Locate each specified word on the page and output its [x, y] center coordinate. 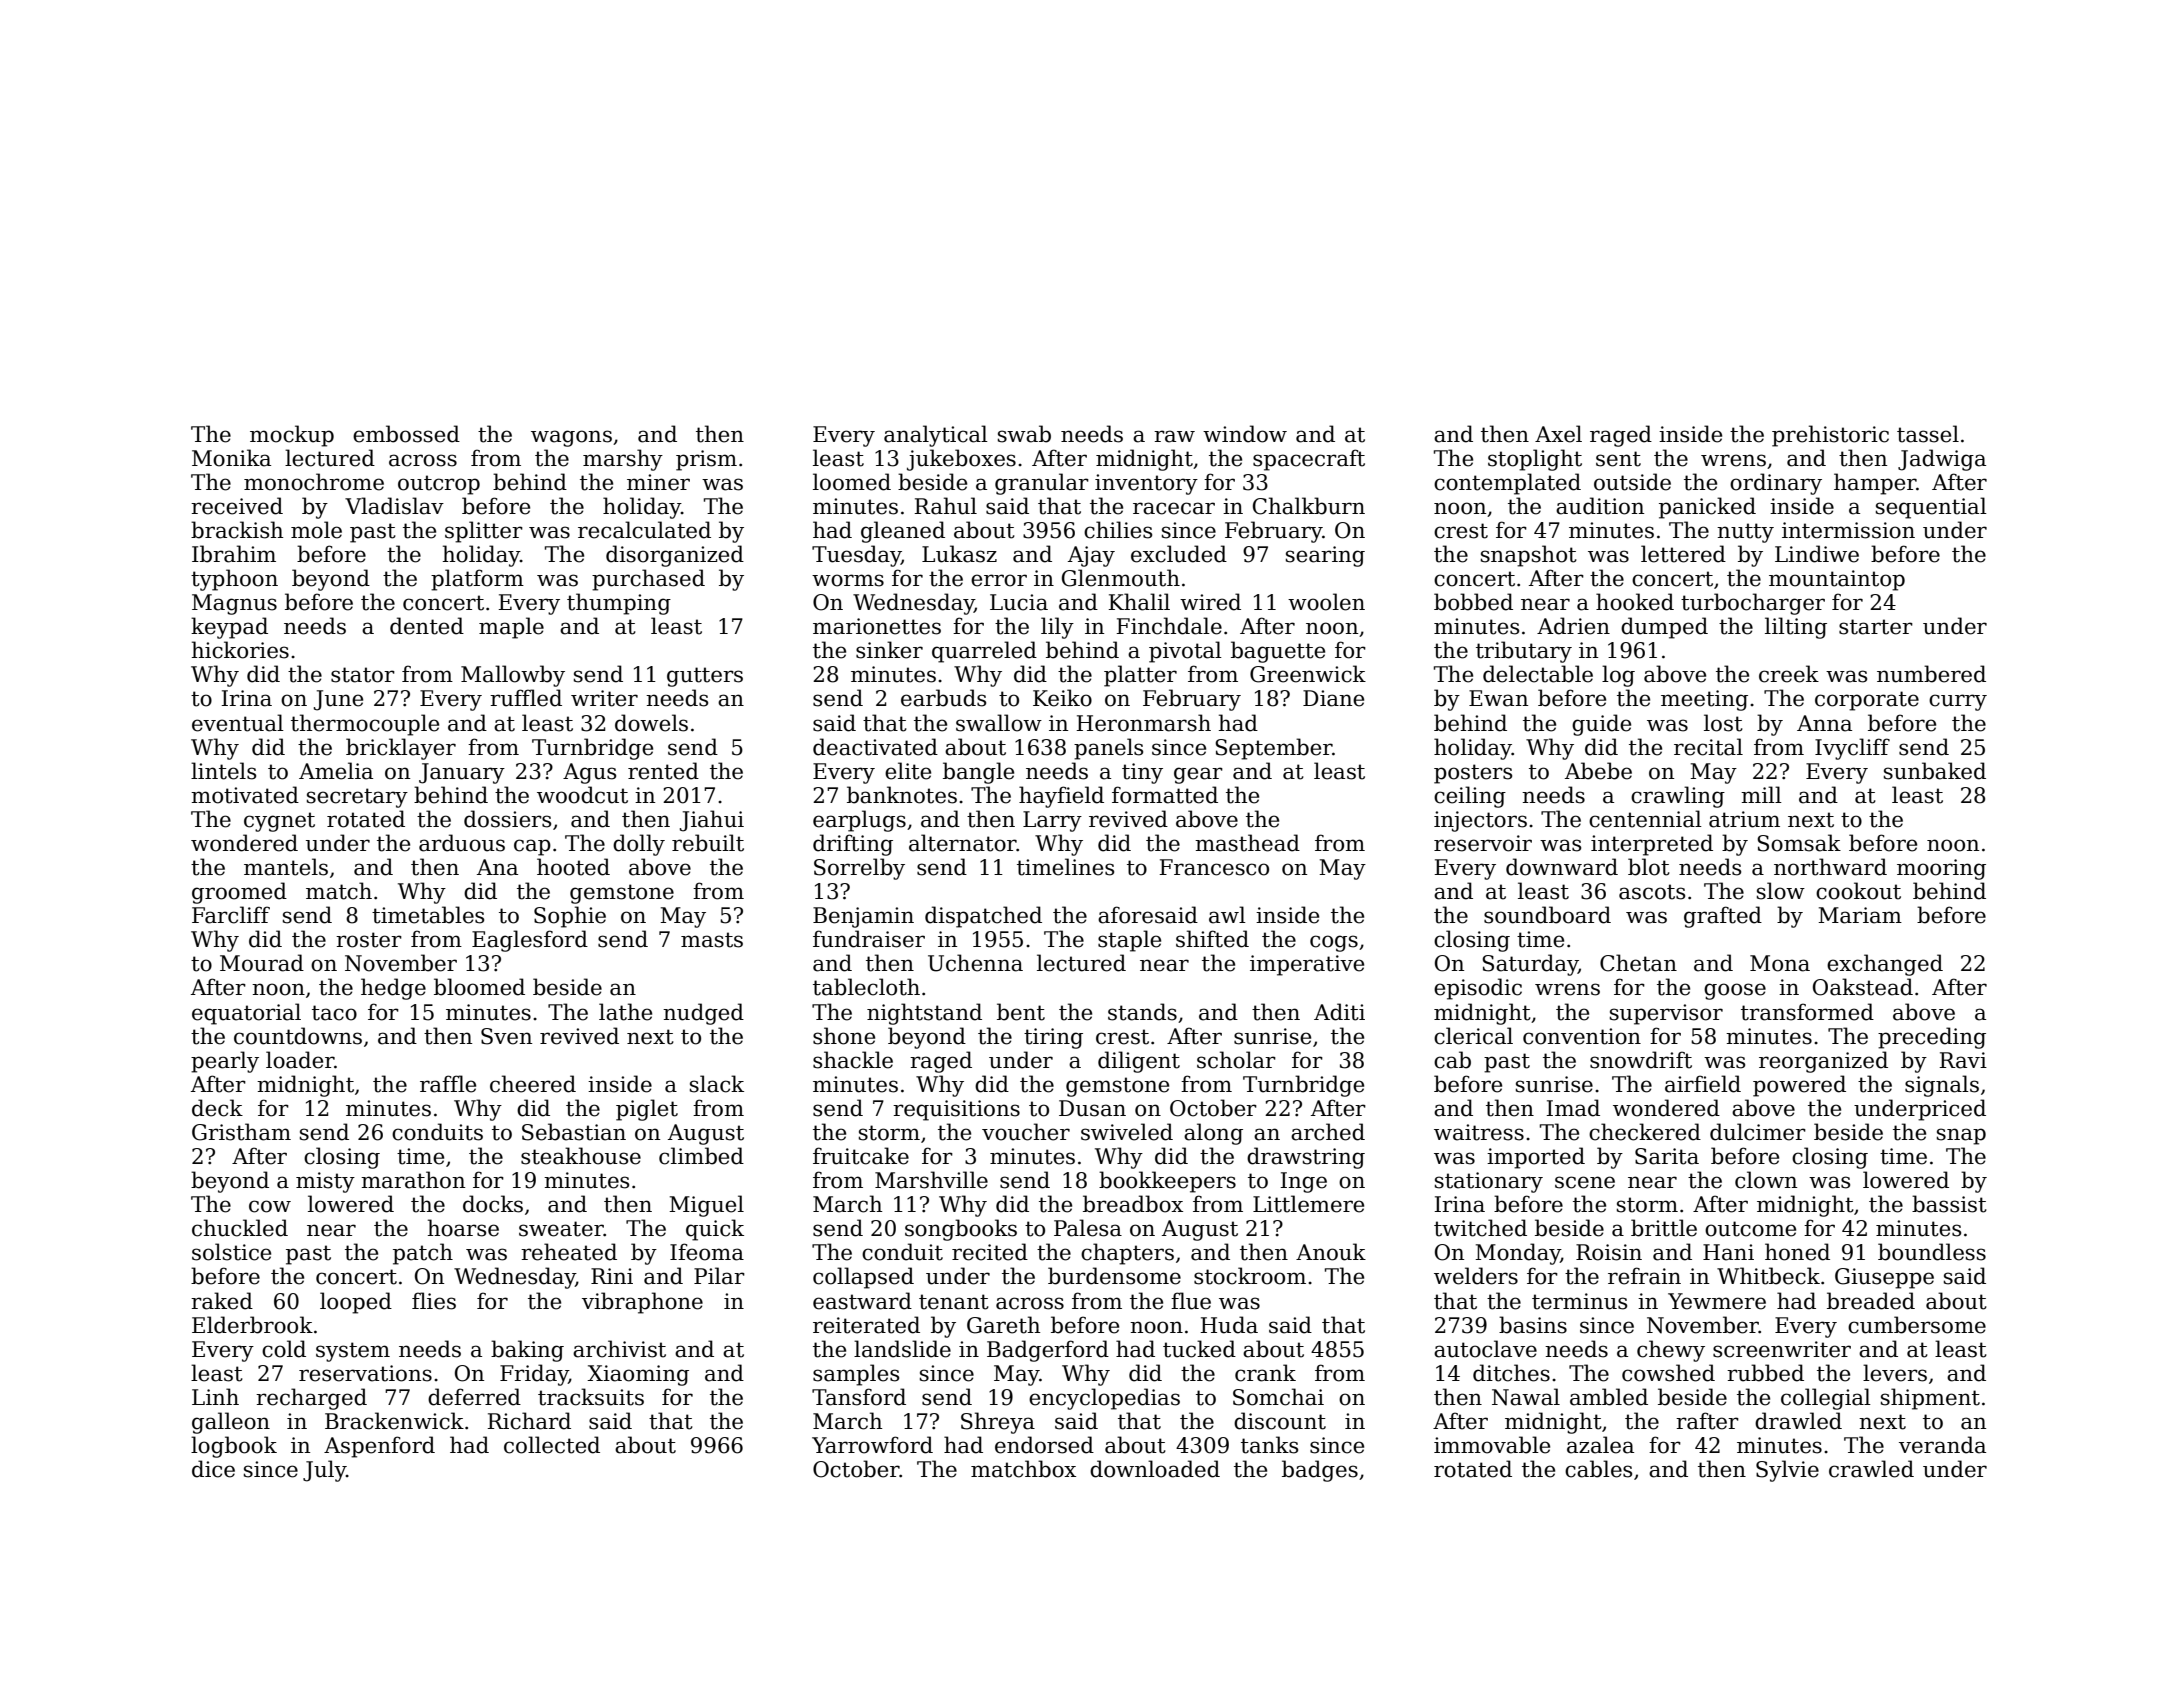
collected [552, 1445]
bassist [1949, 1204]
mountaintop [1837, 580]
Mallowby [513, 676]
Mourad [262, 963]
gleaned [903, 532]
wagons [571, 438]
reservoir [1483, 843]
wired [1210, 602]
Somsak [1799, 843]
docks [493, 1204]
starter [1876, 627]
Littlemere [1308, 1204]
